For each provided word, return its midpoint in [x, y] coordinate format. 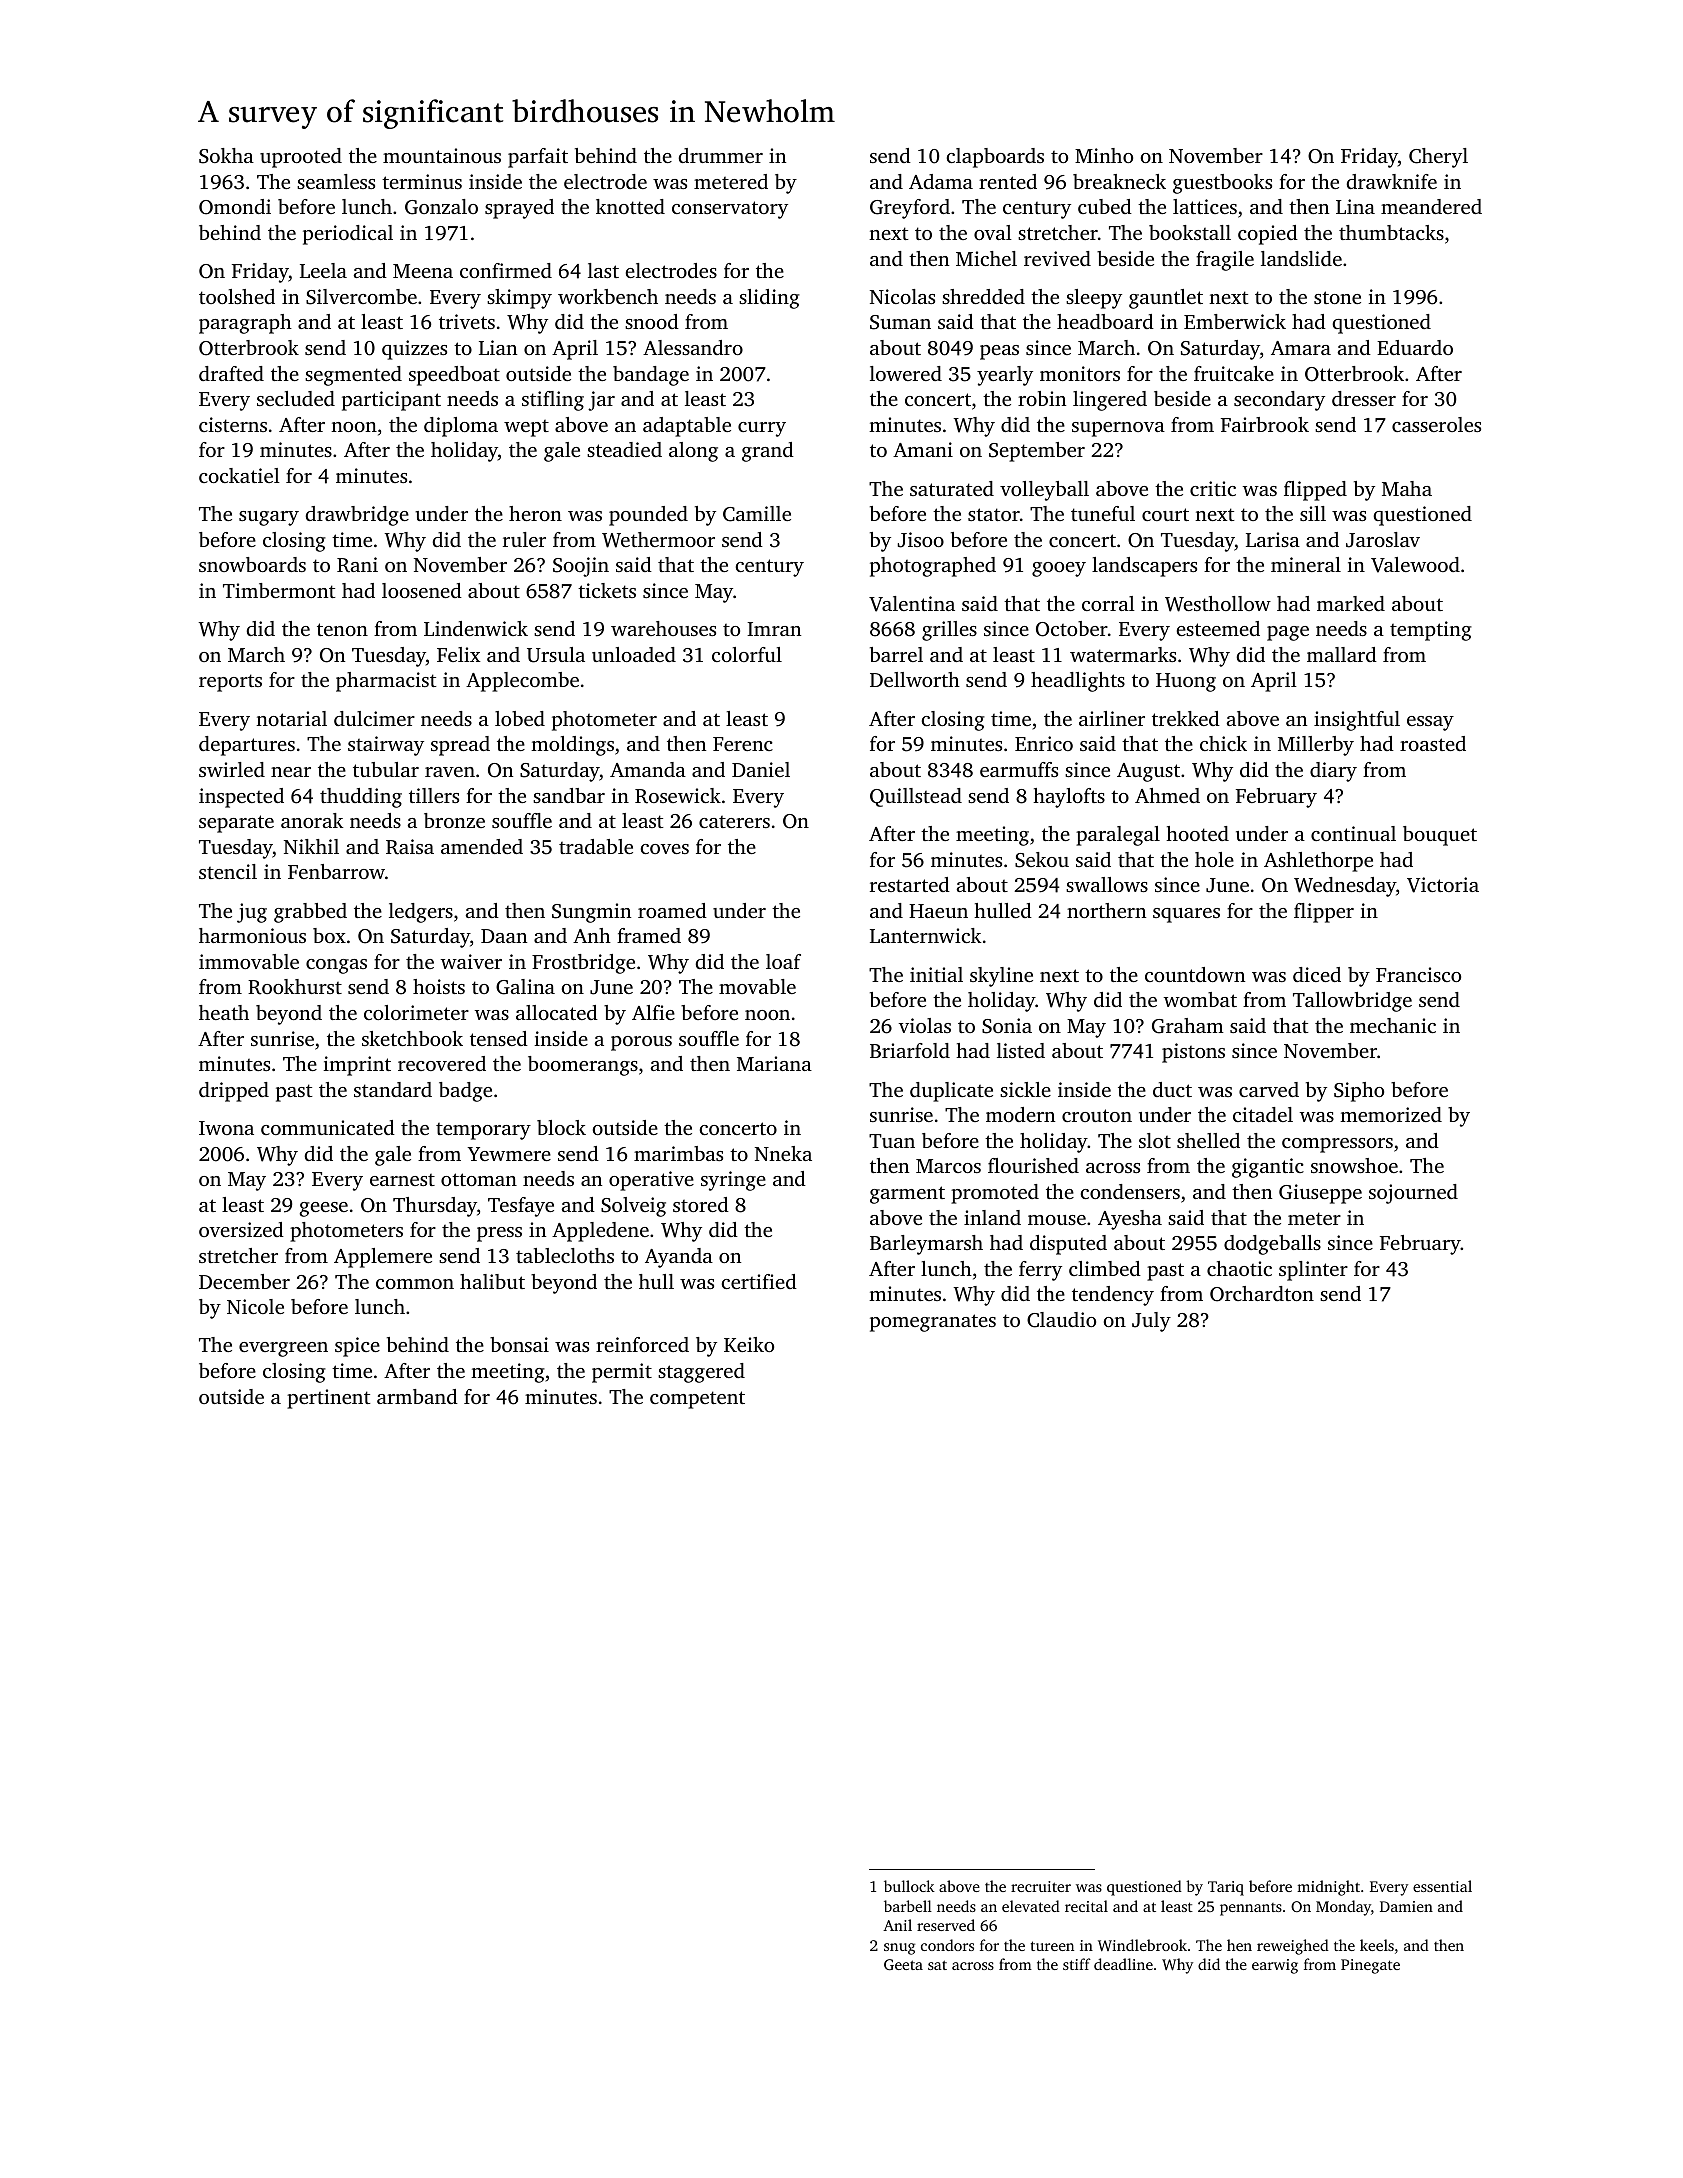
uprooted [301, 158]
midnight [1328, 1888]
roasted [1433, 743]
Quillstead [916, 797]
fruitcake [1234, 373]
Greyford [910, 209]
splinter [1313, 1271]
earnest [402, 1180]
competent [697, 1400]
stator [994, 514]
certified [759, 1281]
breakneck [1119, 181]
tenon [342, 629]
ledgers [421, 913]
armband [417, 1396]
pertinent [328, 1399]
